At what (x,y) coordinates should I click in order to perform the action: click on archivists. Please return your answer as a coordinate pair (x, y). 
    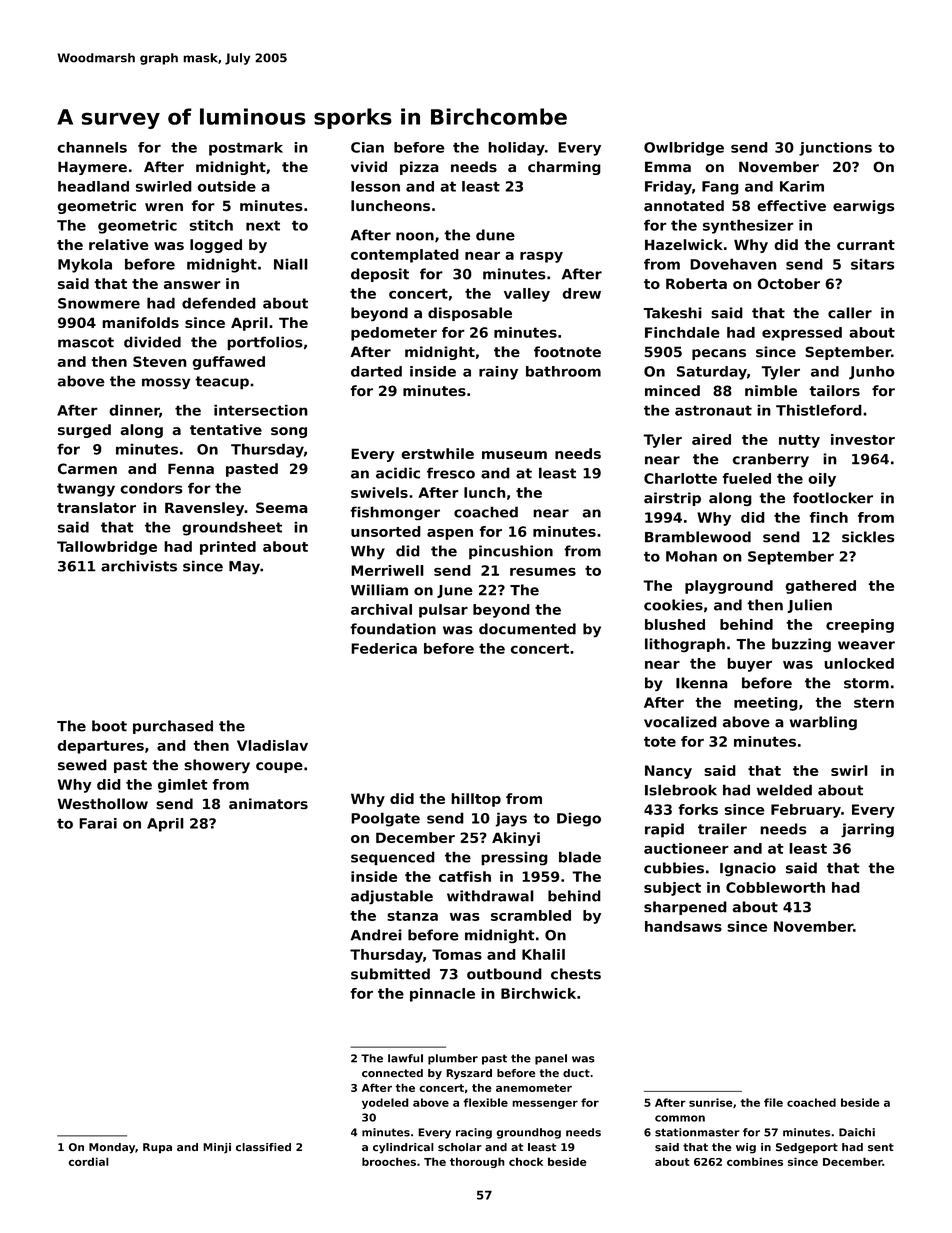
    Looking at the image, I should click on (139, 566).
